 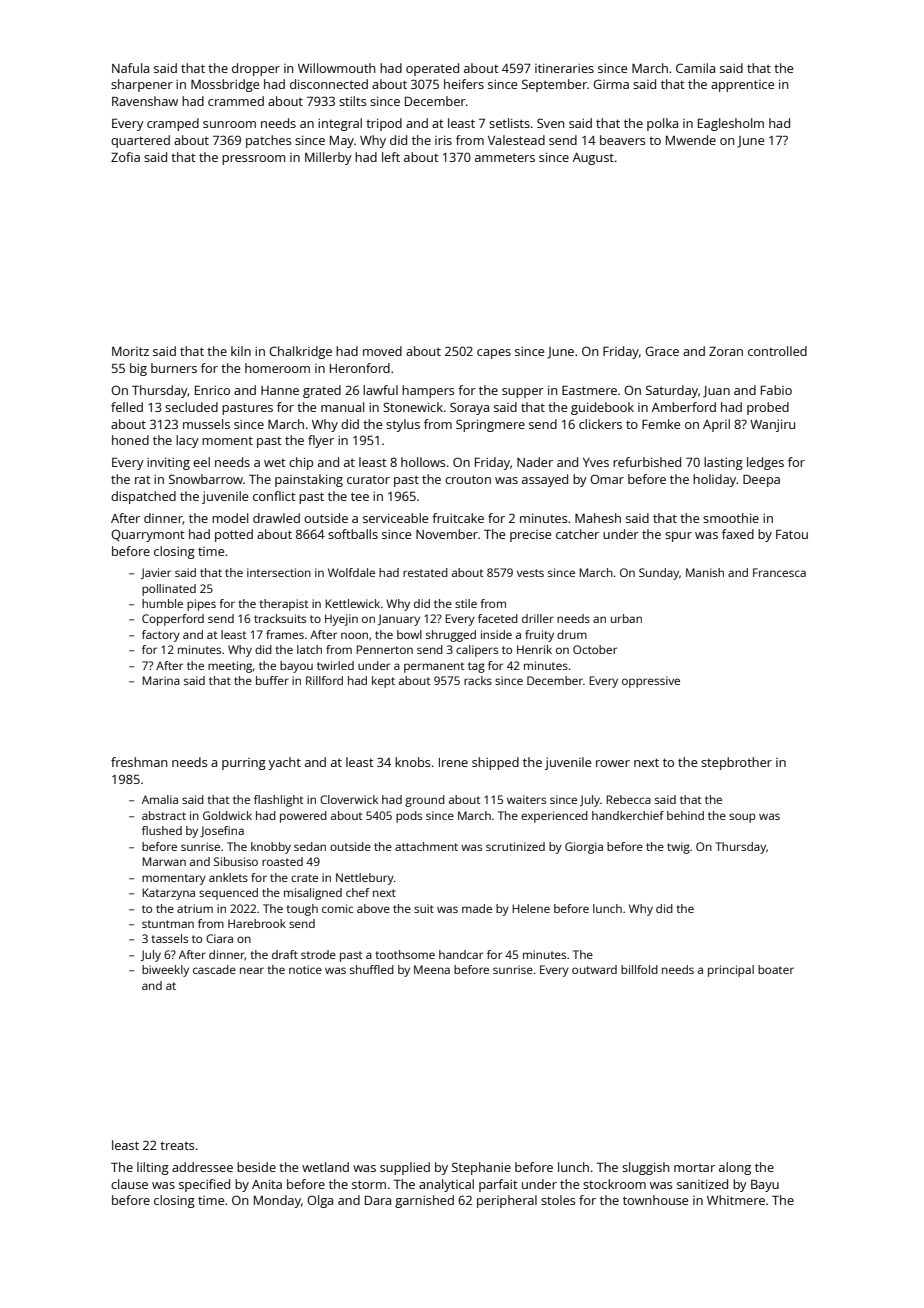 What do you see at coordinates (509, 123) in the image?
I see `setlists` at bounding box center [509, 123].
